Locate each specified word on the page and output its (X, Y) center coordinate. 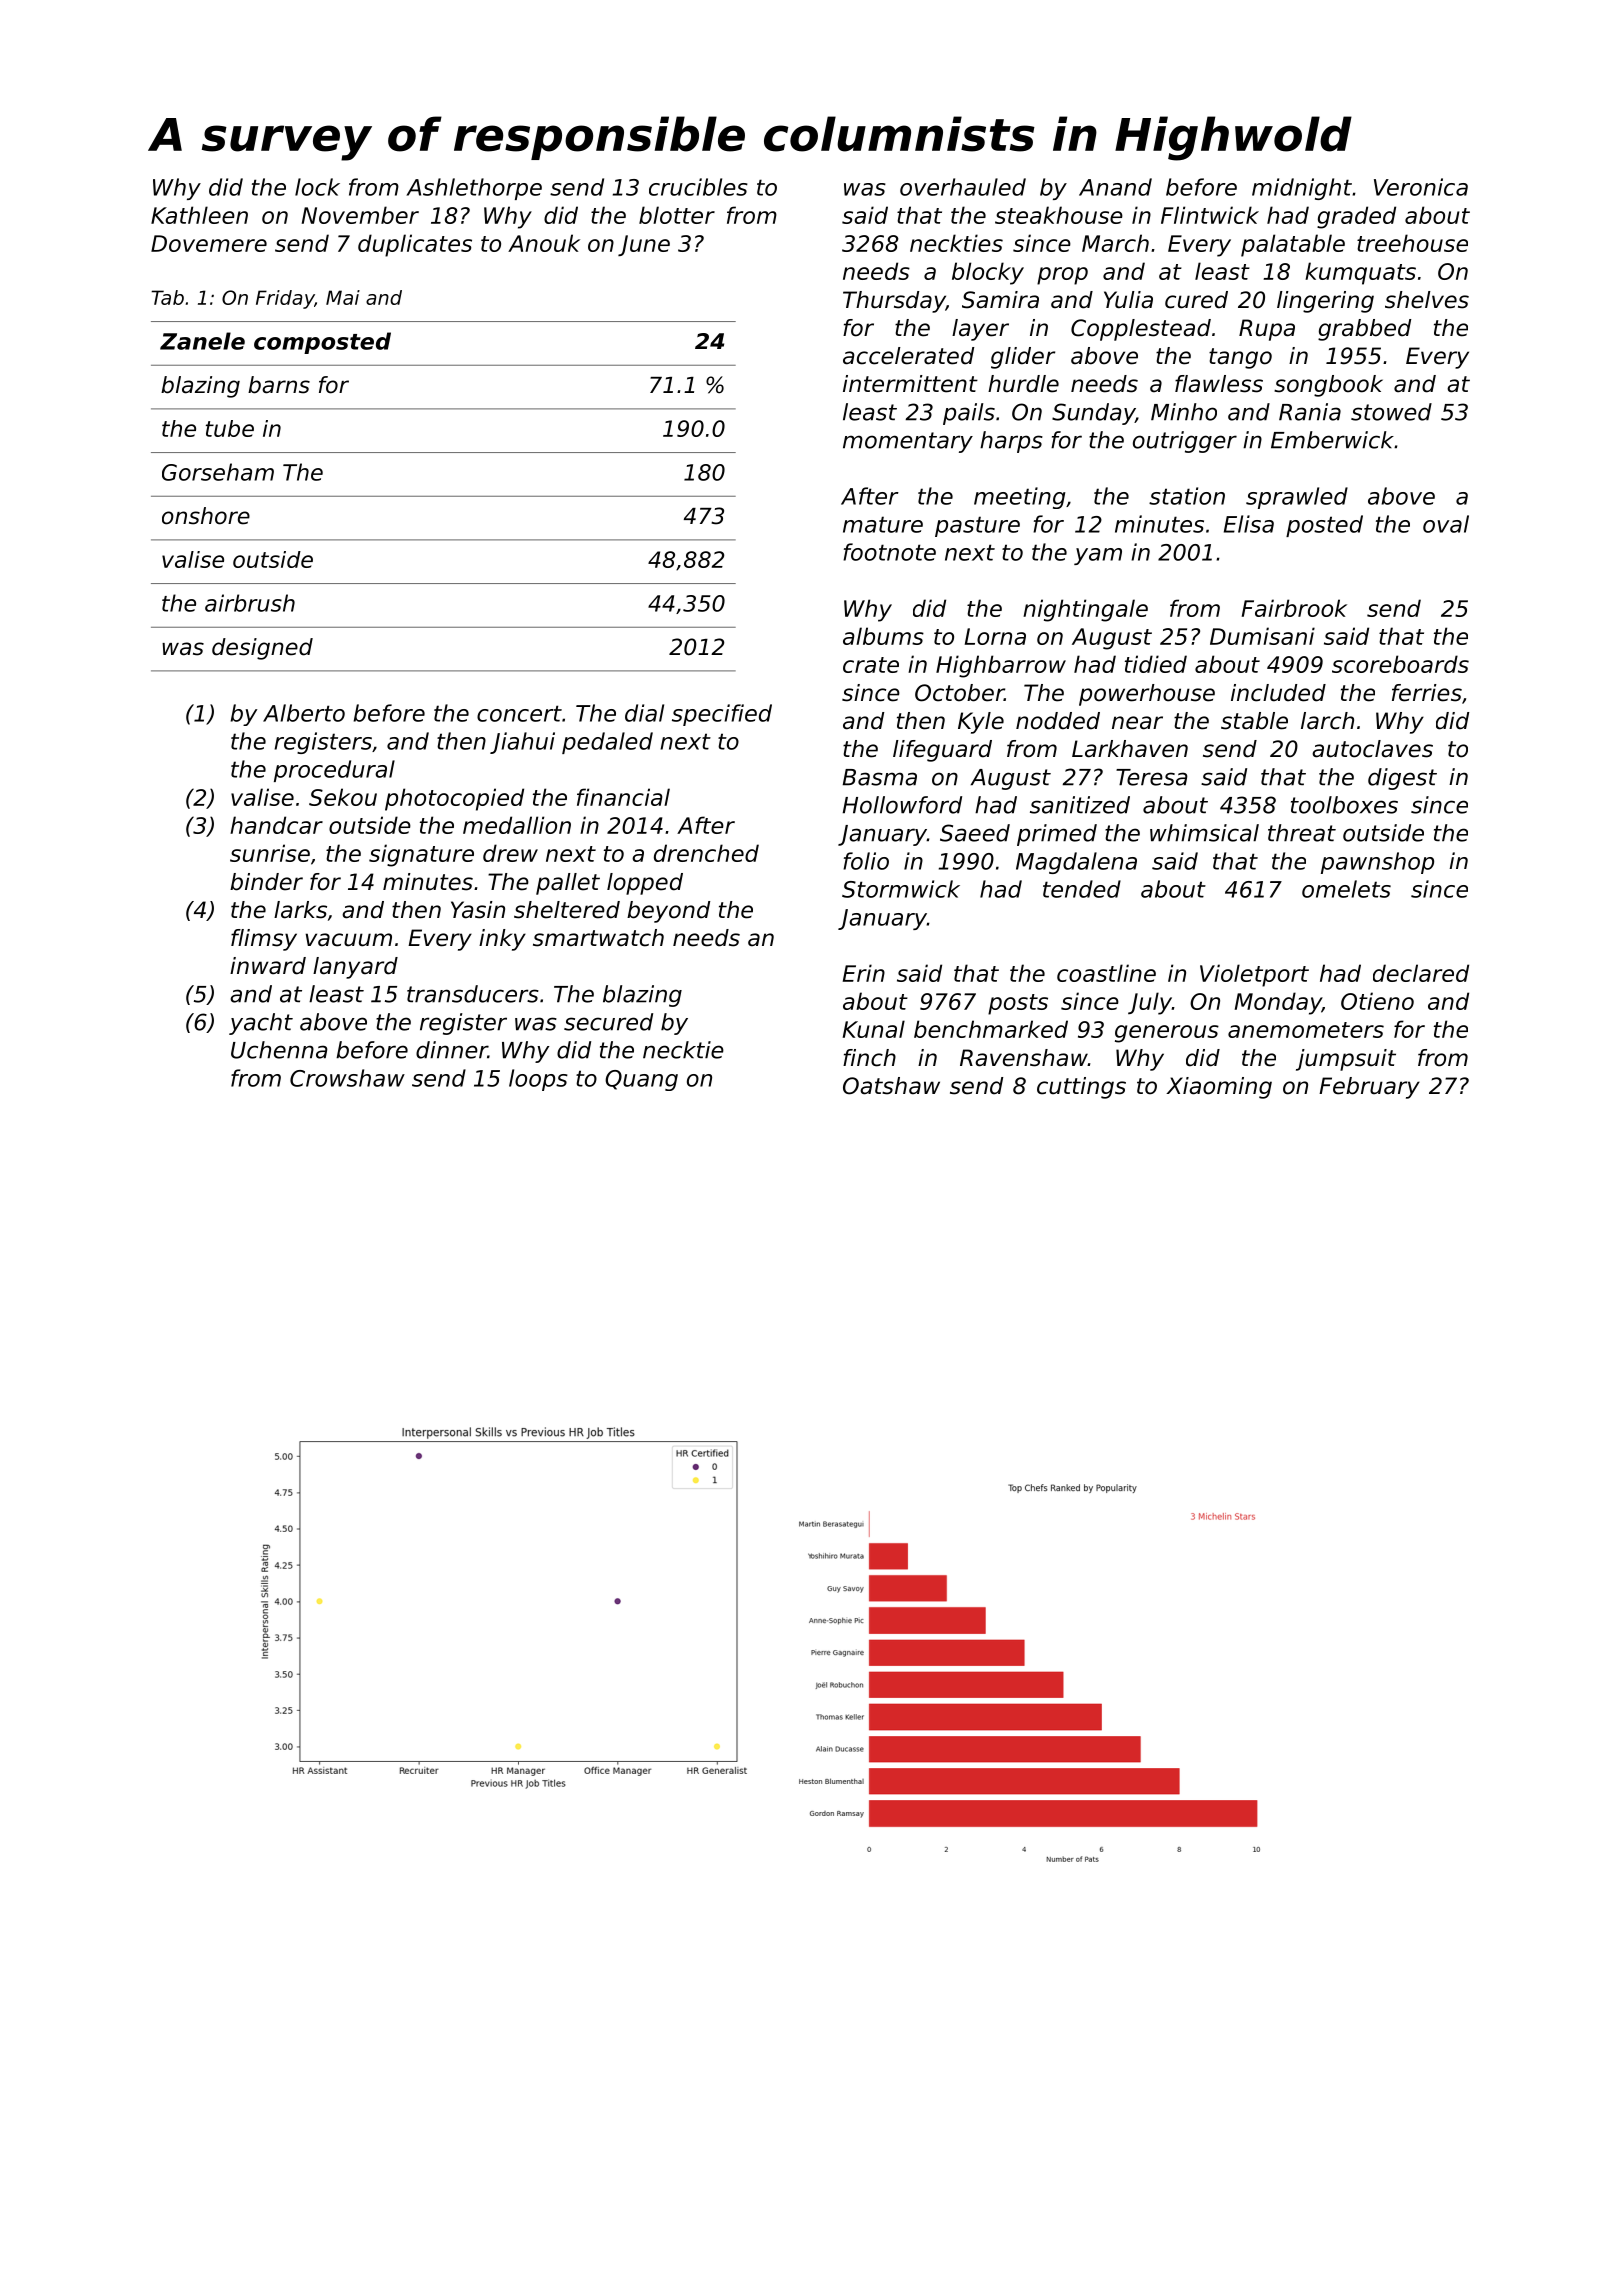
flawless (1219, 384)
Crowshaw (347, 1078)
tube (230, 428)
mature (883, 524)
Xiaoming (1219, 1088)
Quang (641, 1080)
